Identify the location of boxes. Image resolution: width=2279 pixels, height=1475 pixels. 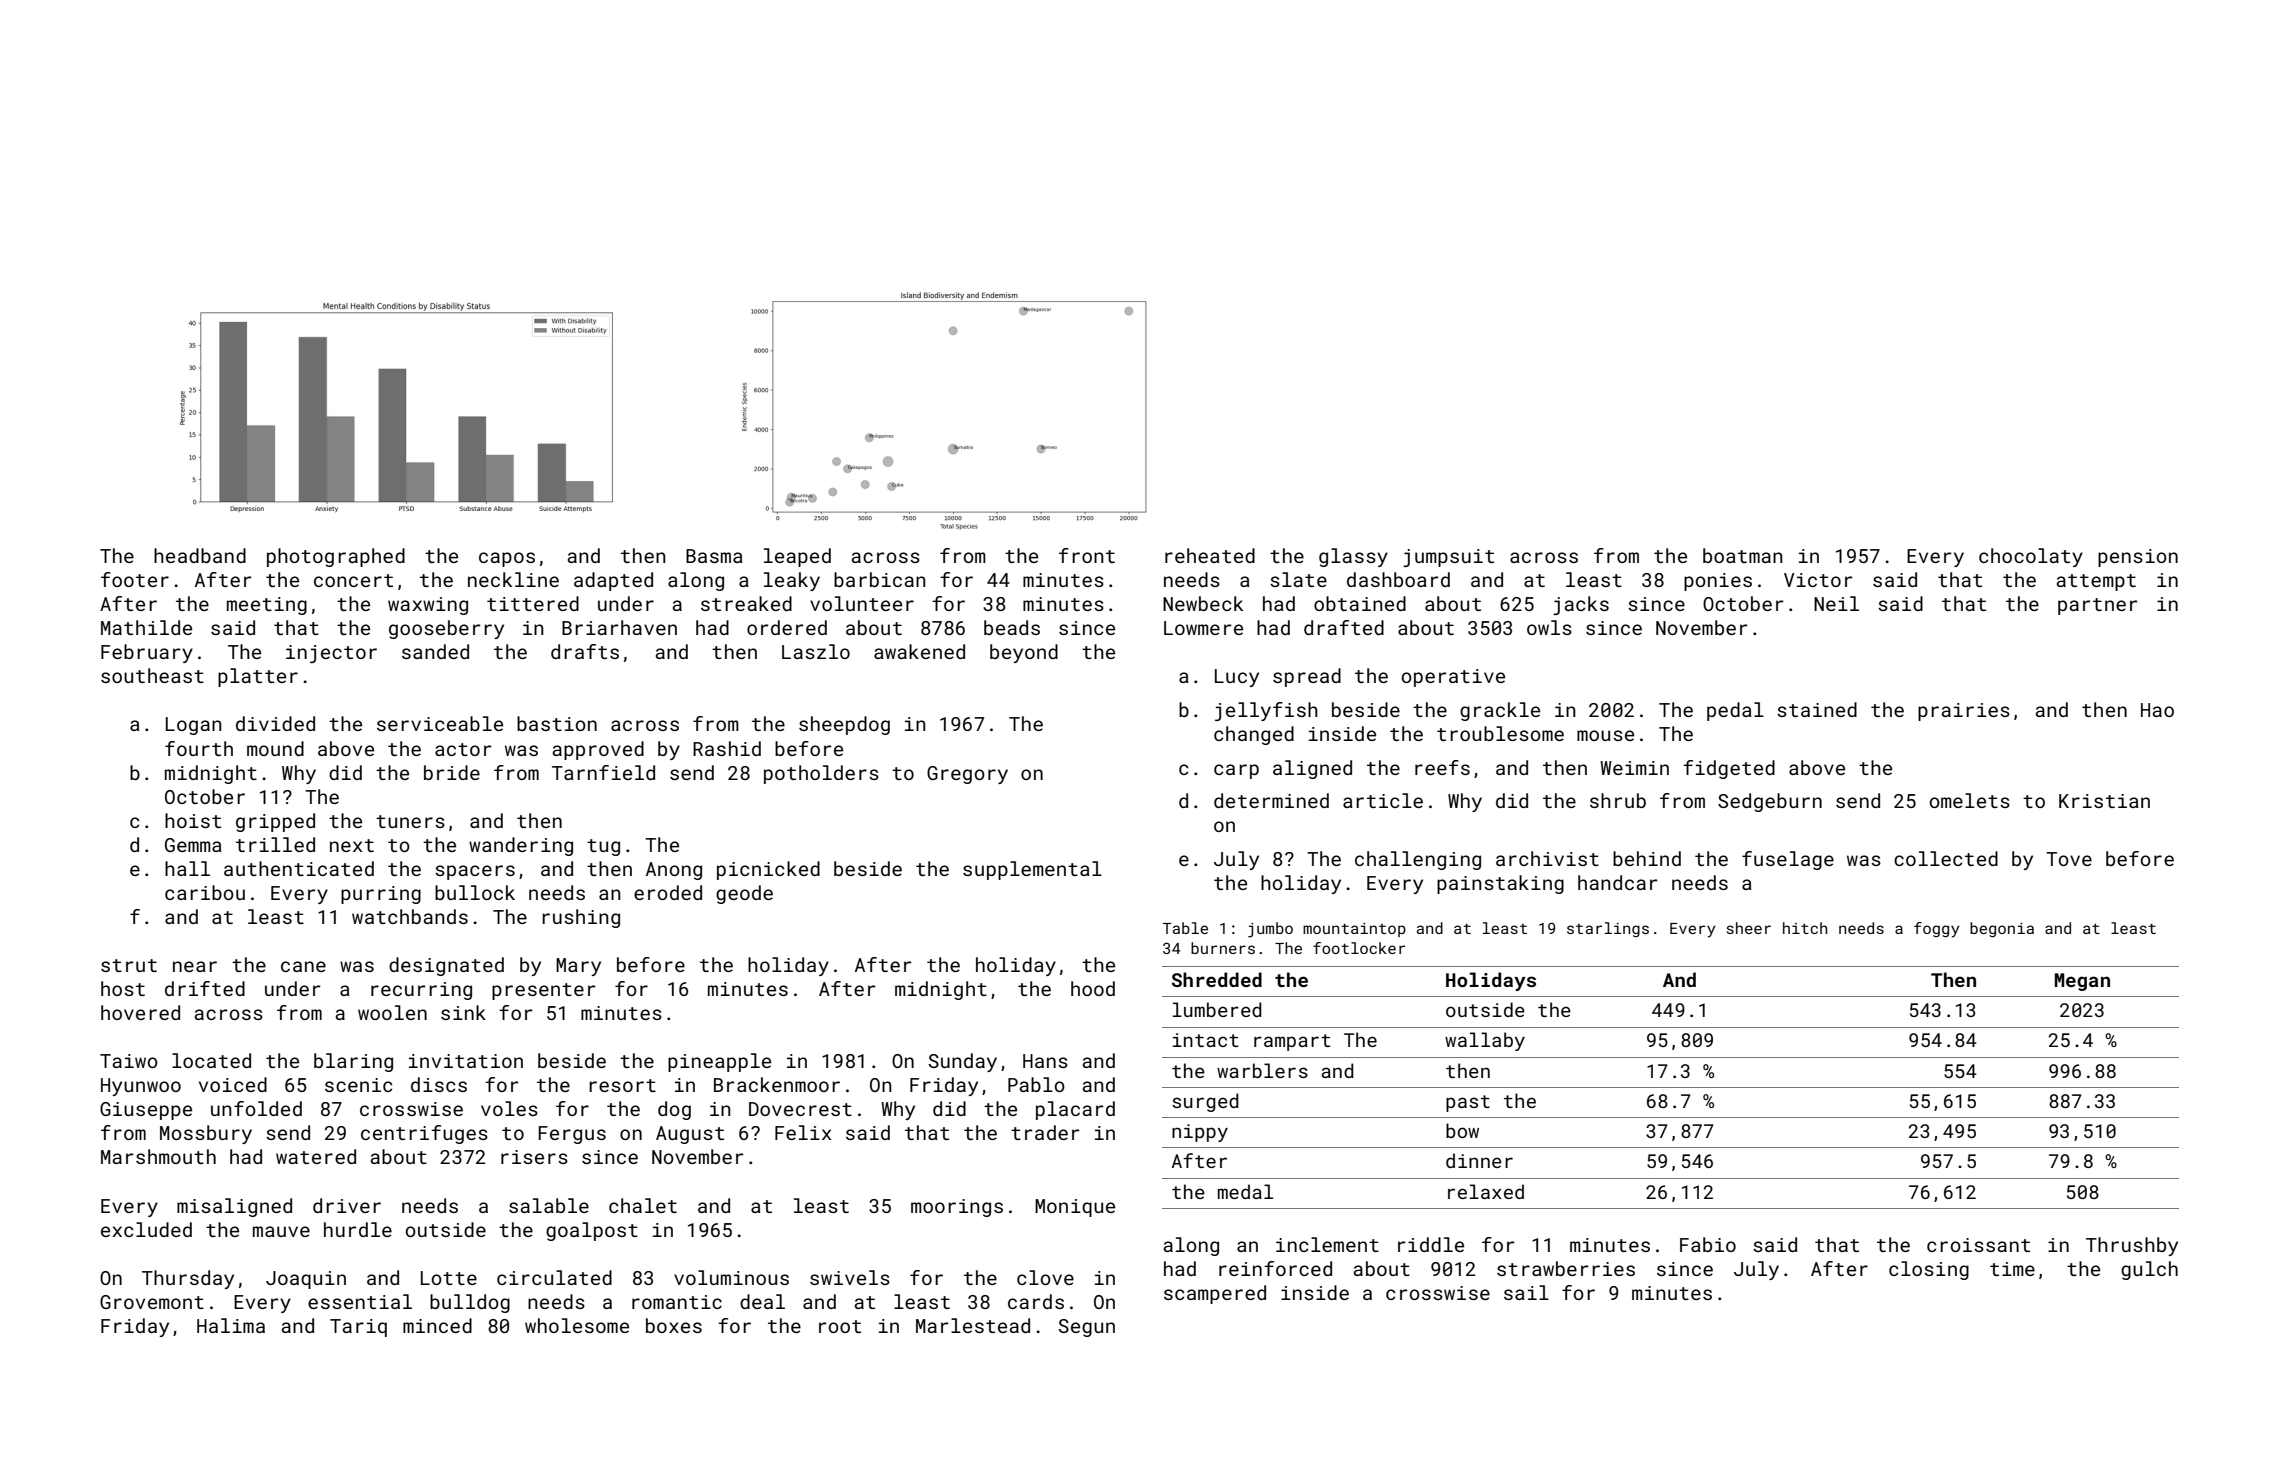
(674, 1325).
